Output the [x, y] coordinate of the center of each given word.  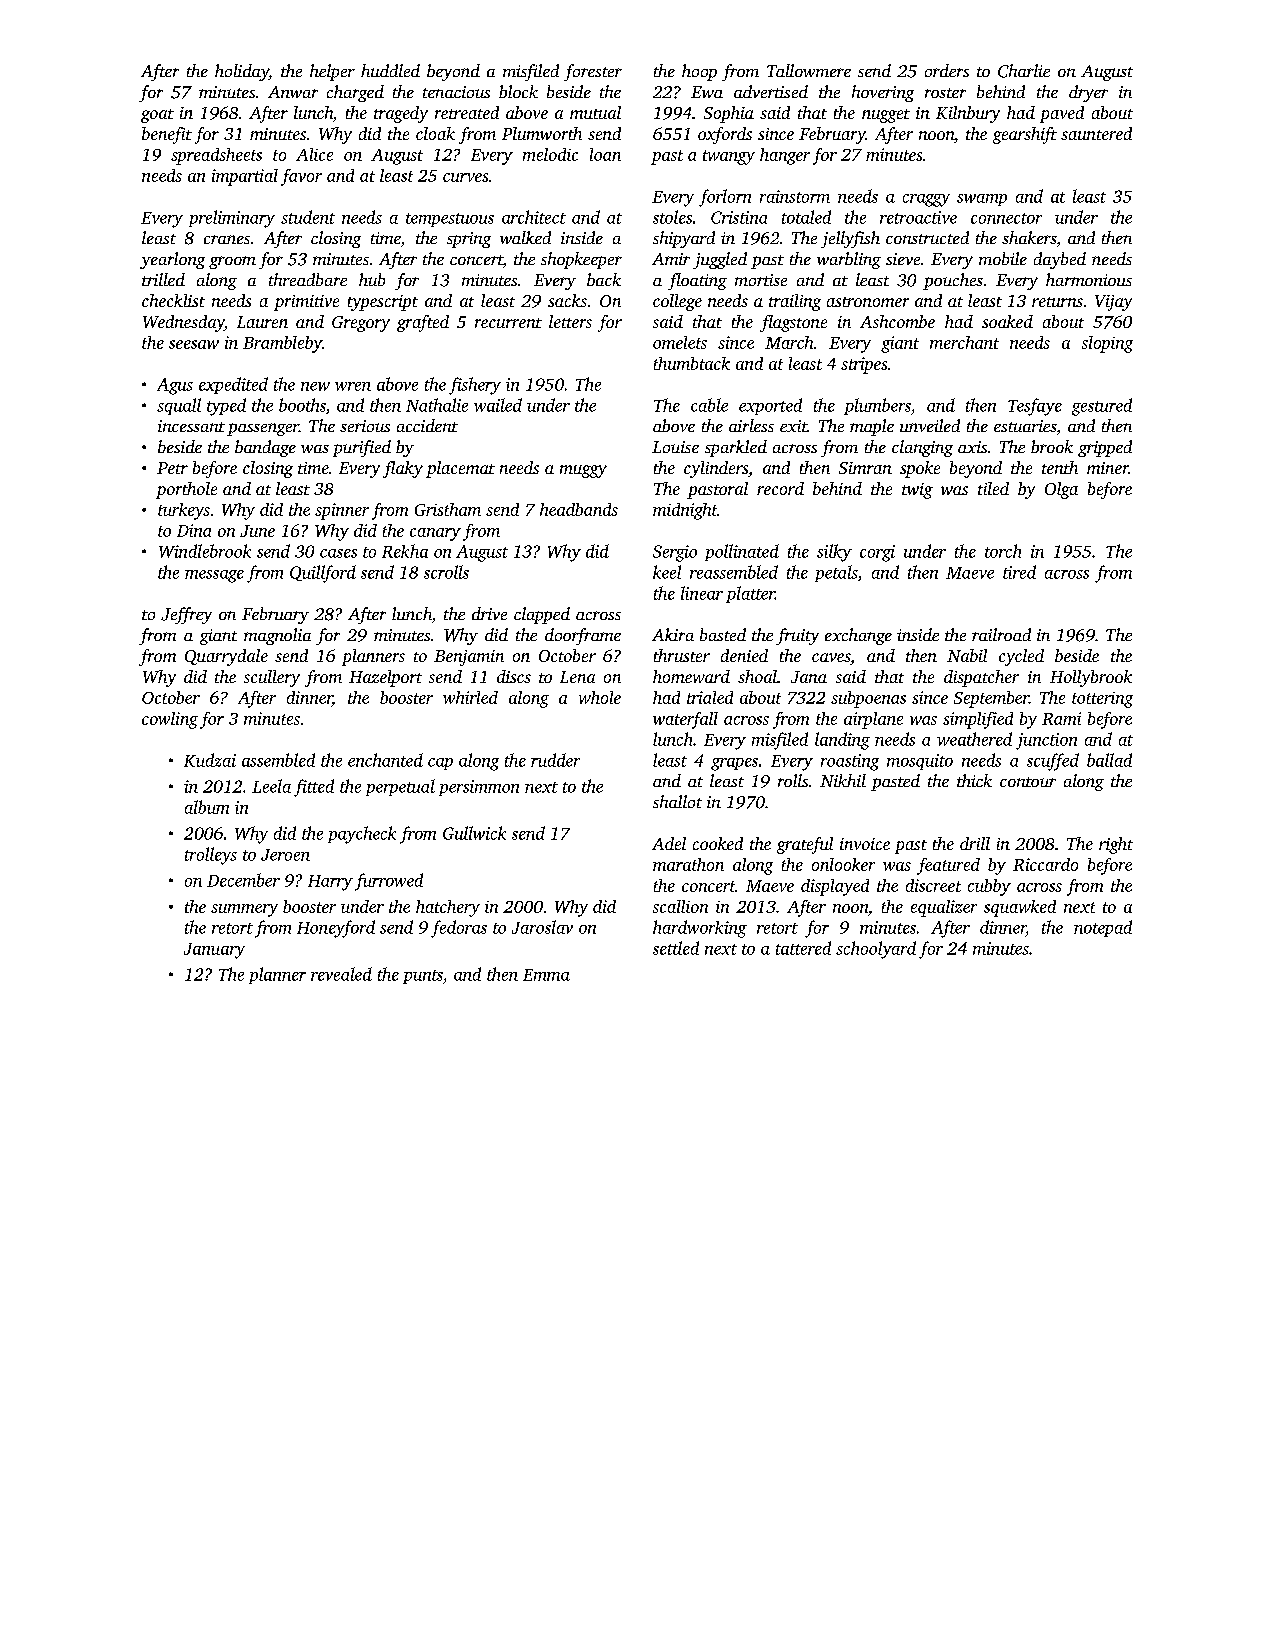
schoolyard [876, 950]
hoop [699, 72]
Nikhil [843, 780]
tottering [1102, 700]
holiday [242, 72]
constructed [927, 237]
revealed [341, 974]
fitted [314, 788]
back [604, 279]
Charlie [1024, 71]
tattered [803, 948]
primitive [306, 303]
